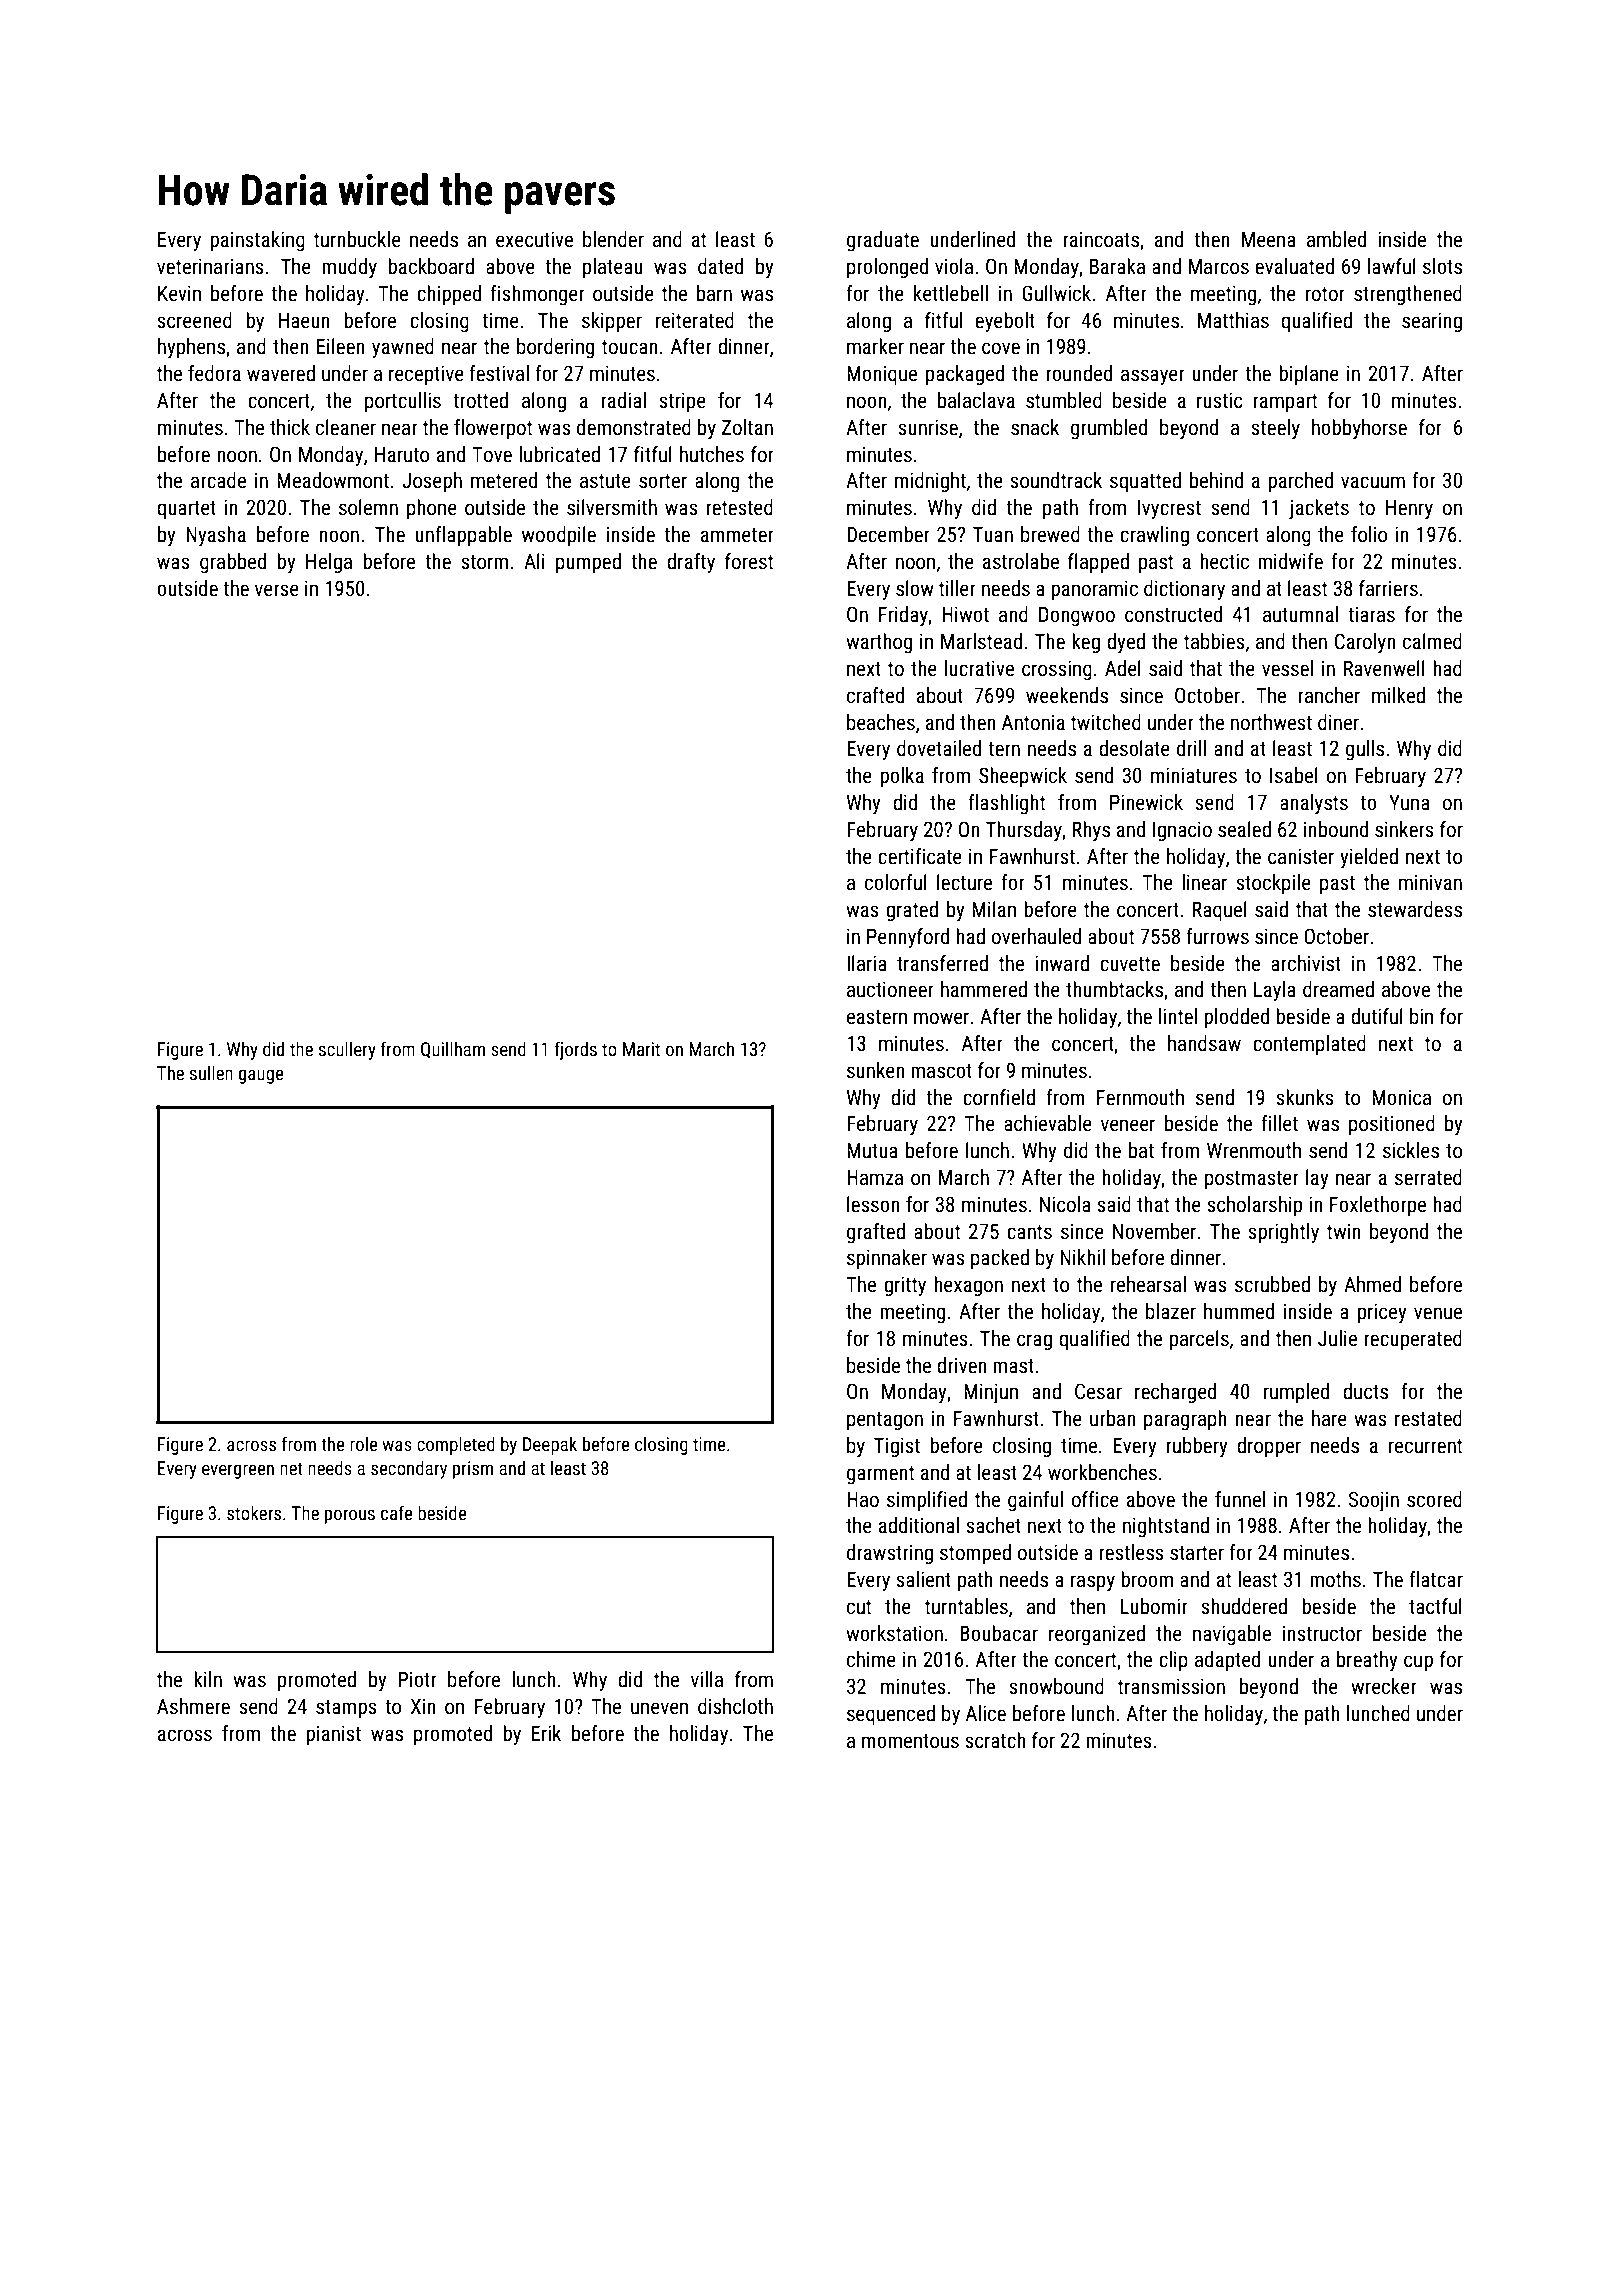 This page has width=1620, height=2292. What do you see at coordinates (238, 1471) in the page?
I see `evergreen` at bounding box center [238, 1471].
